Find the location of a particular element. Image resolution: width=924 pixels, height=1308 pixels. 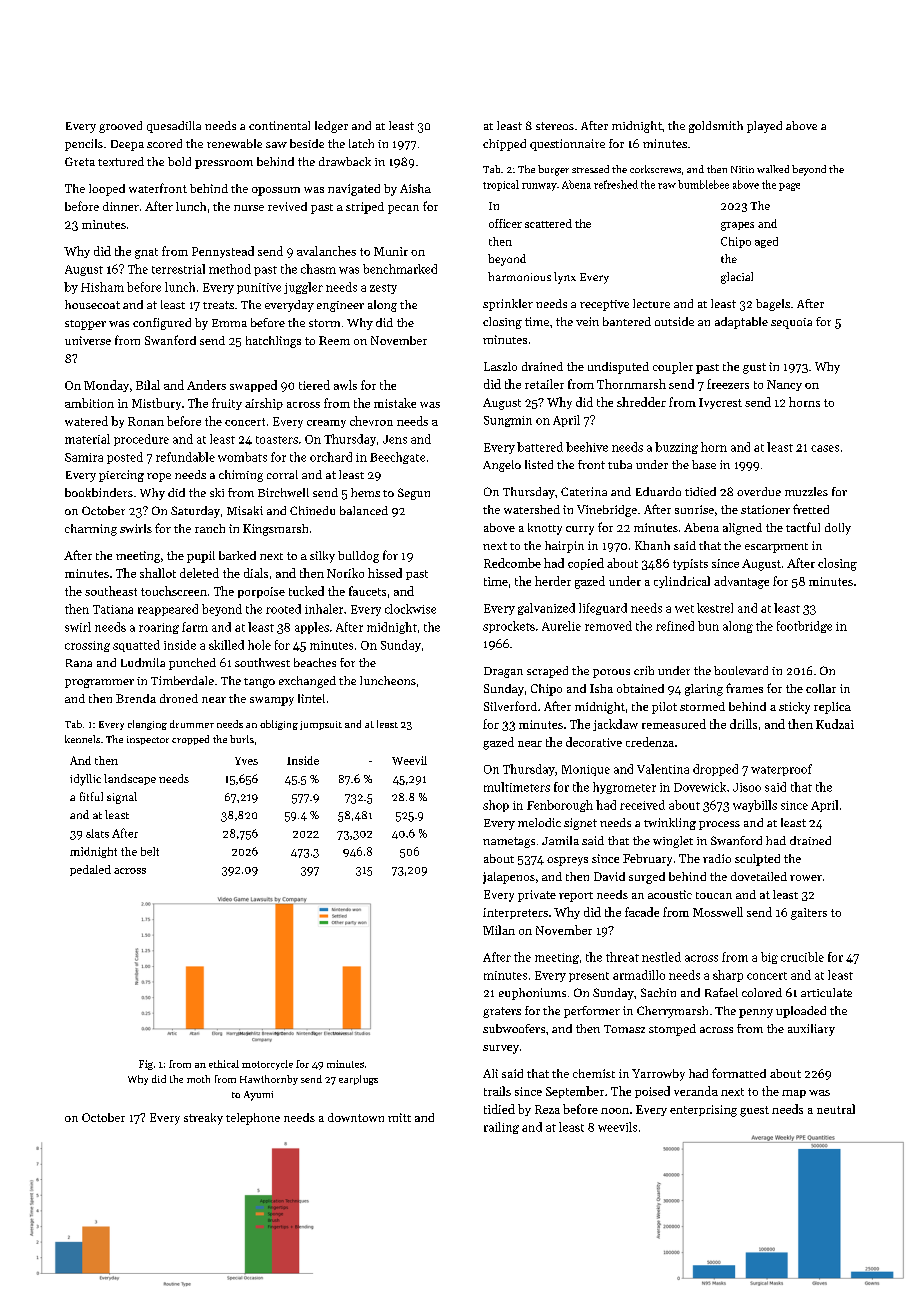

ledger is located at coordinates (331, 127).
